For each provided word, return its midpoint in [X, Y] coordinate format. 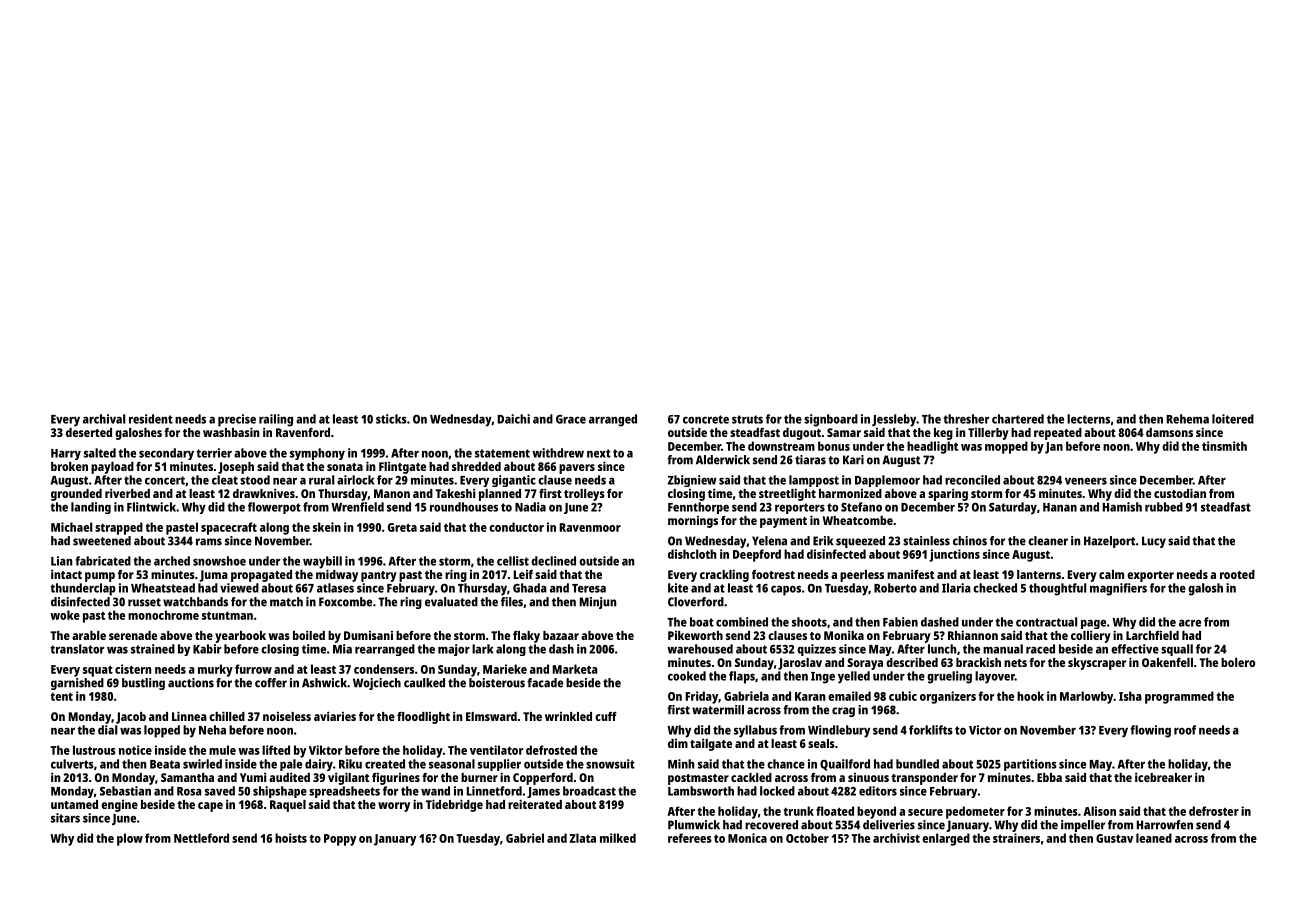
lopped [162, 731]
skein [327, 527]
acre [1190, 623]
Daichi [514, 419]
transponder [924, 779]
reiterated [535, 804]
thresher [966, 419]
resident [151, 419]
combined [742, 622]
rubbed [1164, 507]
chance [786, 764]
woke [65, 615]
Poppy [340, 840]
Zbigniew [692, 481]
